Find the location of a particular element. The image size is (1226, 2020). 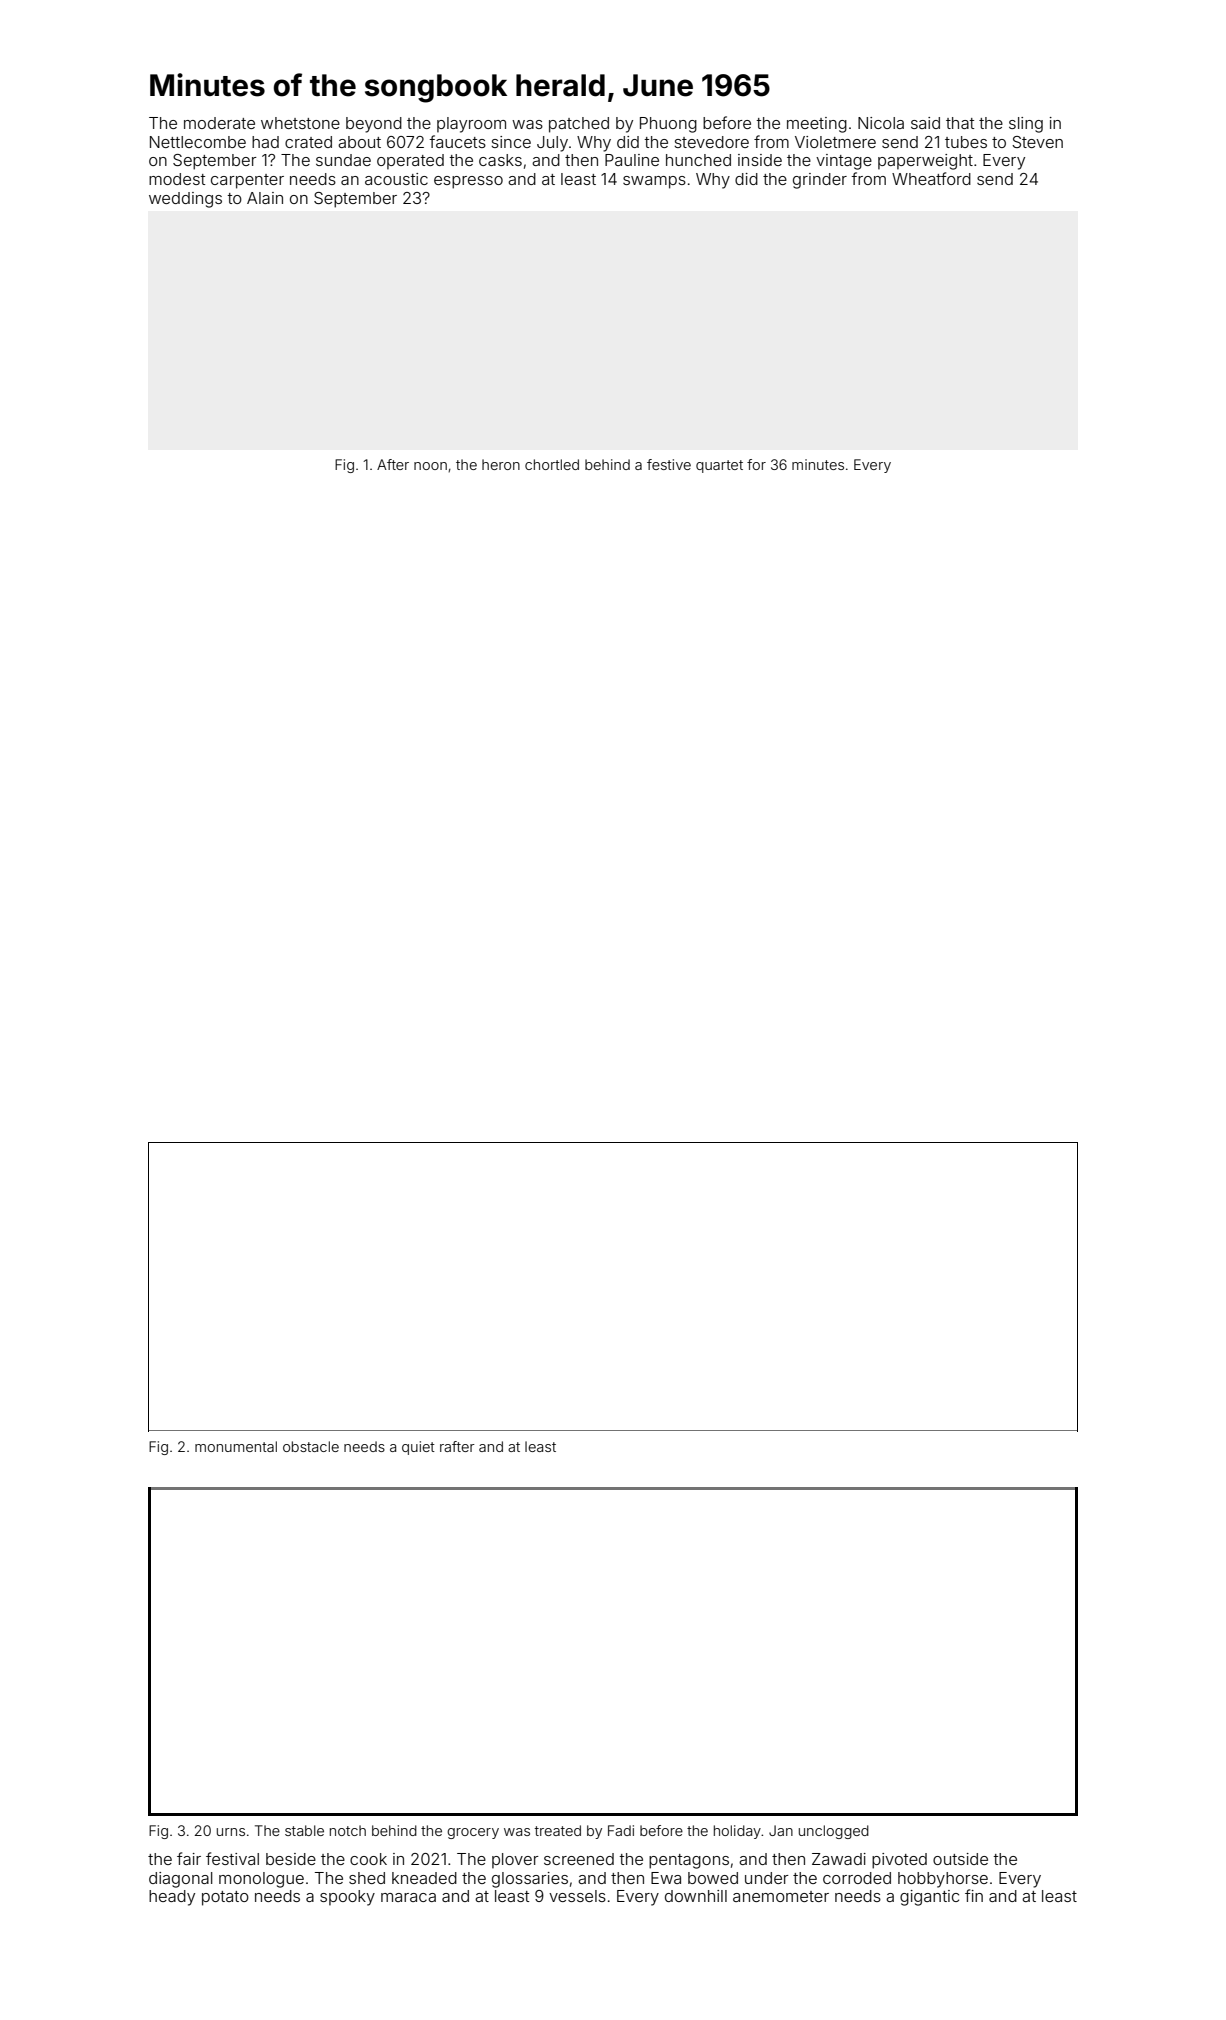

spooky is located at coordinates (347, 1898).
